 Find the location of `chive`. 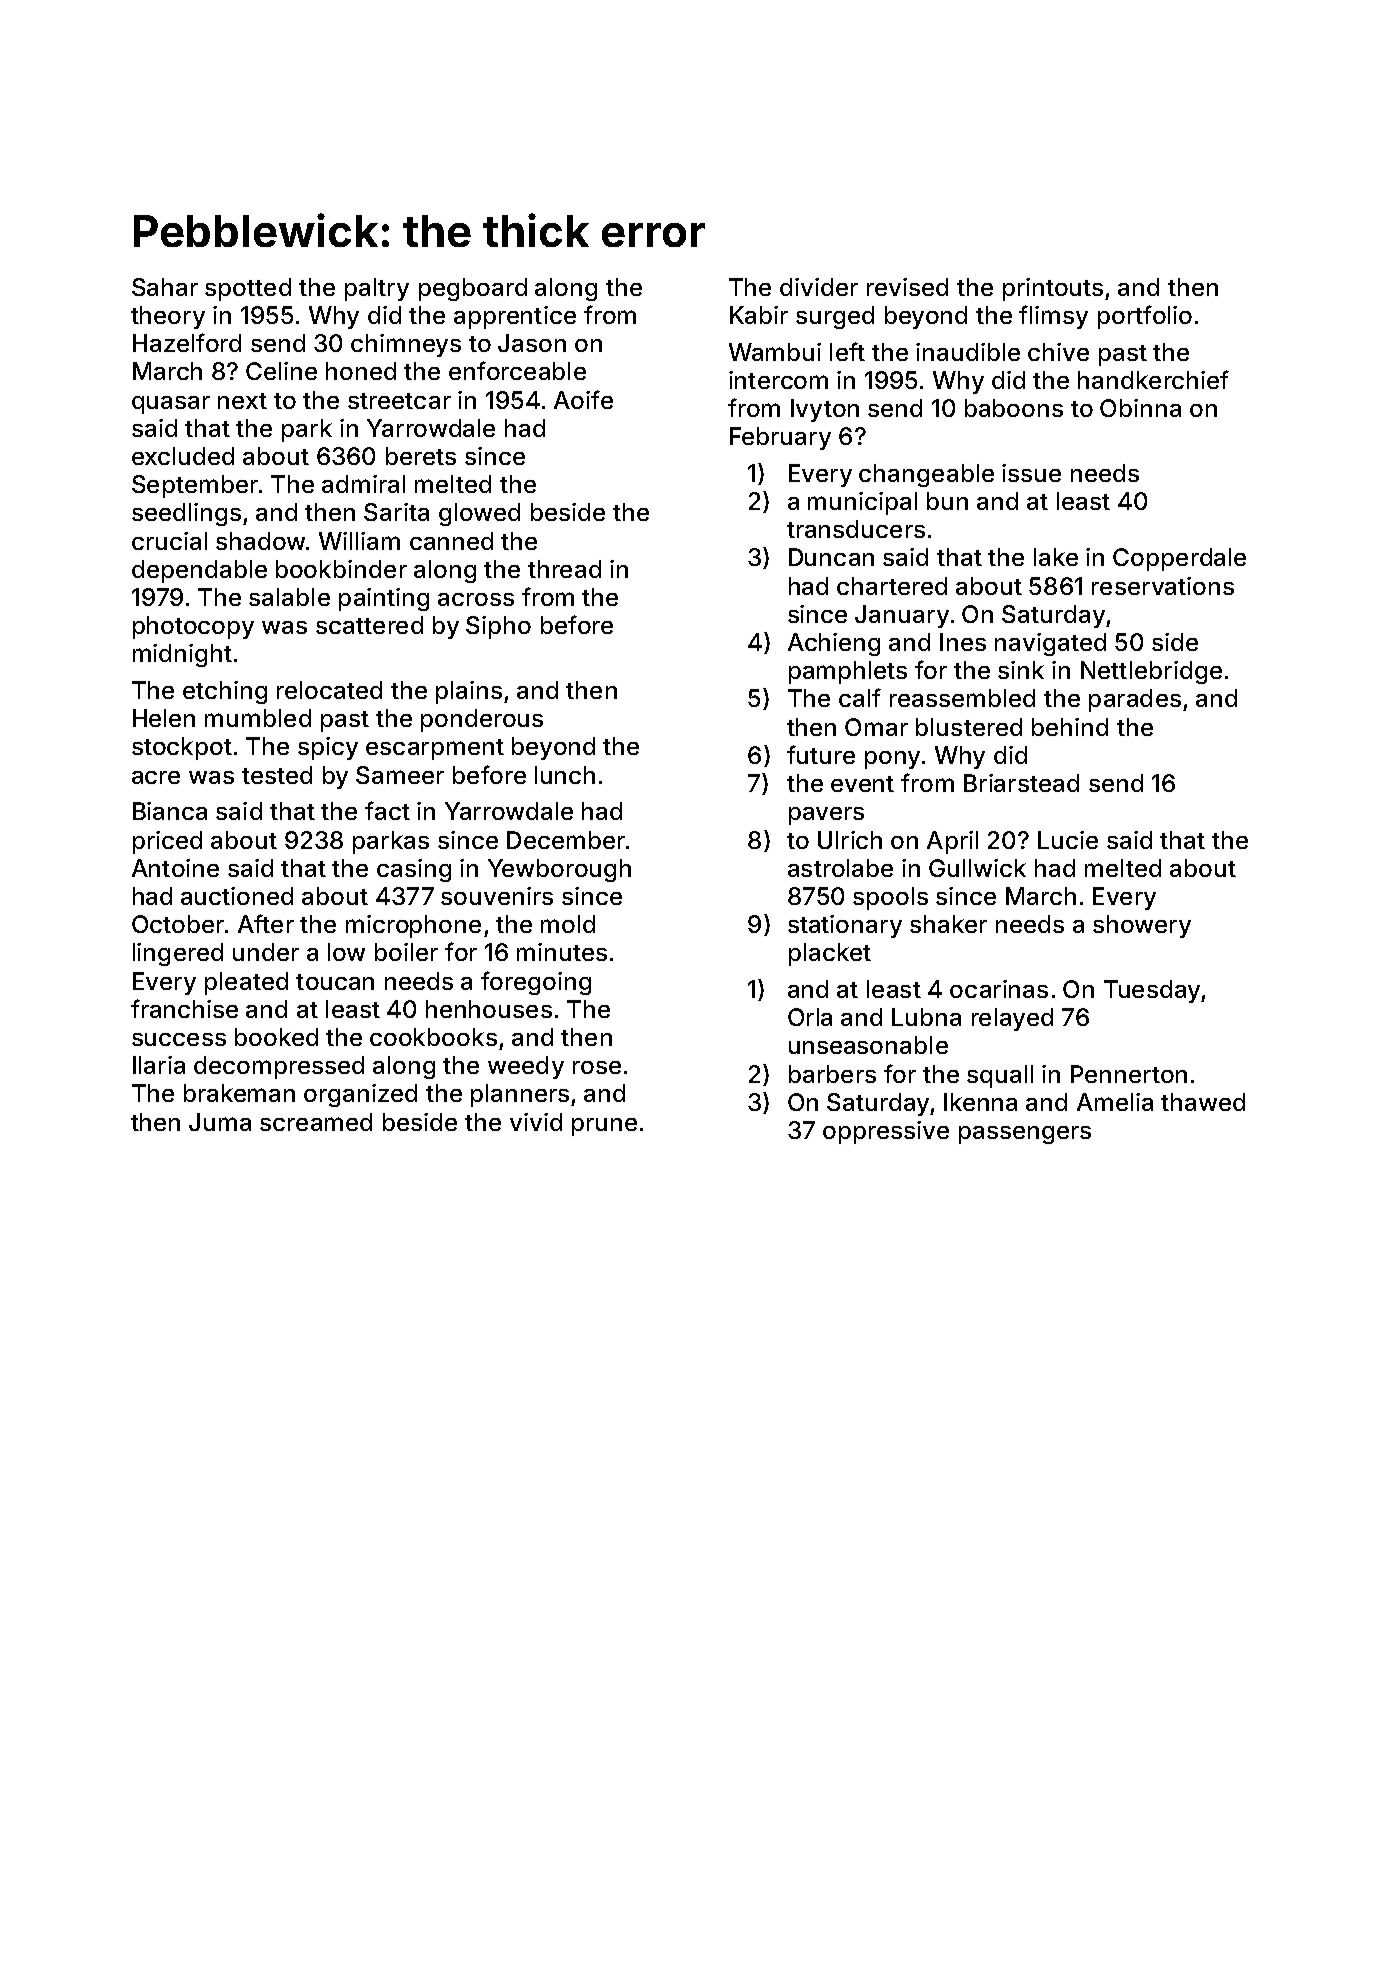

chive is located at coordinates (1058, 352).
